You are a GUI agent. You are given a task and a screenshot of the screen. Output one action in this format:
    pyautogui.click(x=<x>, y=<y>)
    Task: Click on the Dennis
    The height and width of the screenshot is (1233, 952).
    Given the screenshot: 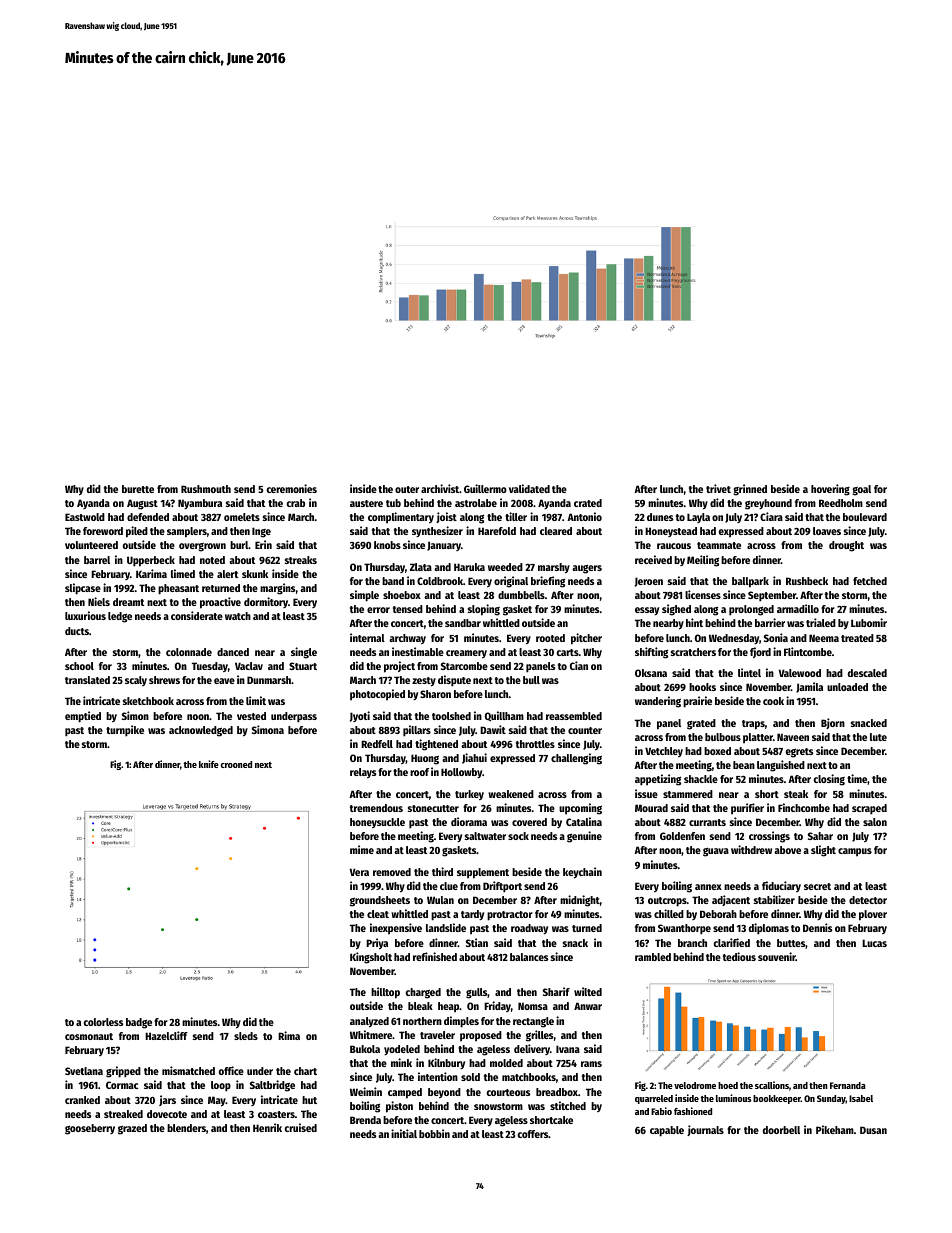 What is the action you would take?
    pyautogui.click(x=817, y=927)
